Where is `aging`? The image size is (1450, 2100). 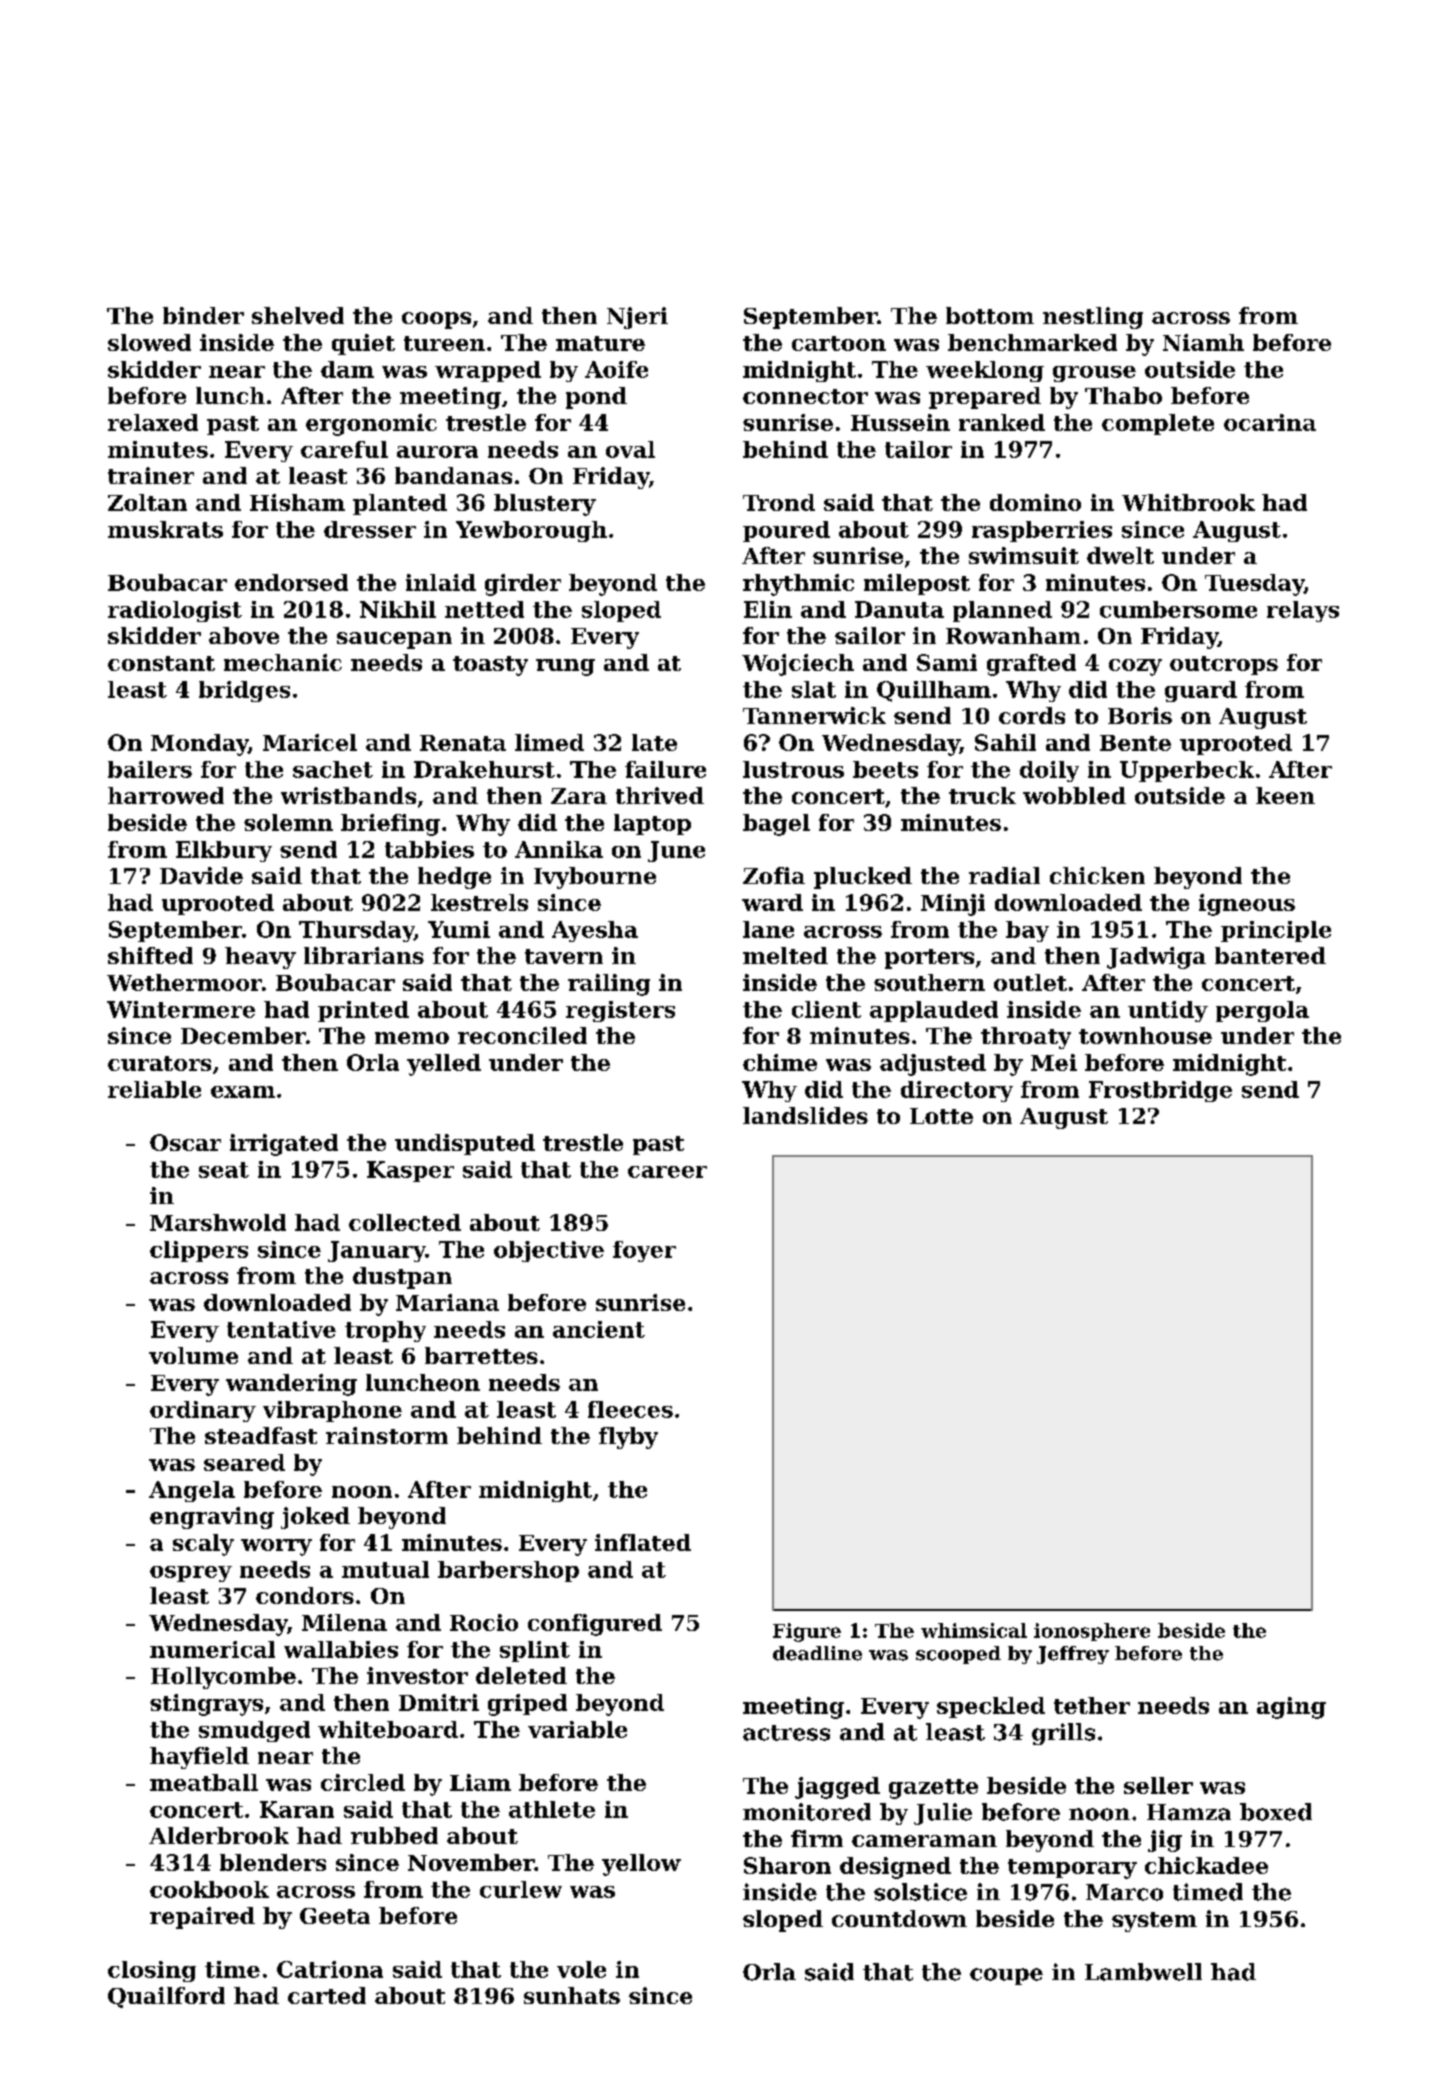
aging is located at coordinates (1291, 1708).
